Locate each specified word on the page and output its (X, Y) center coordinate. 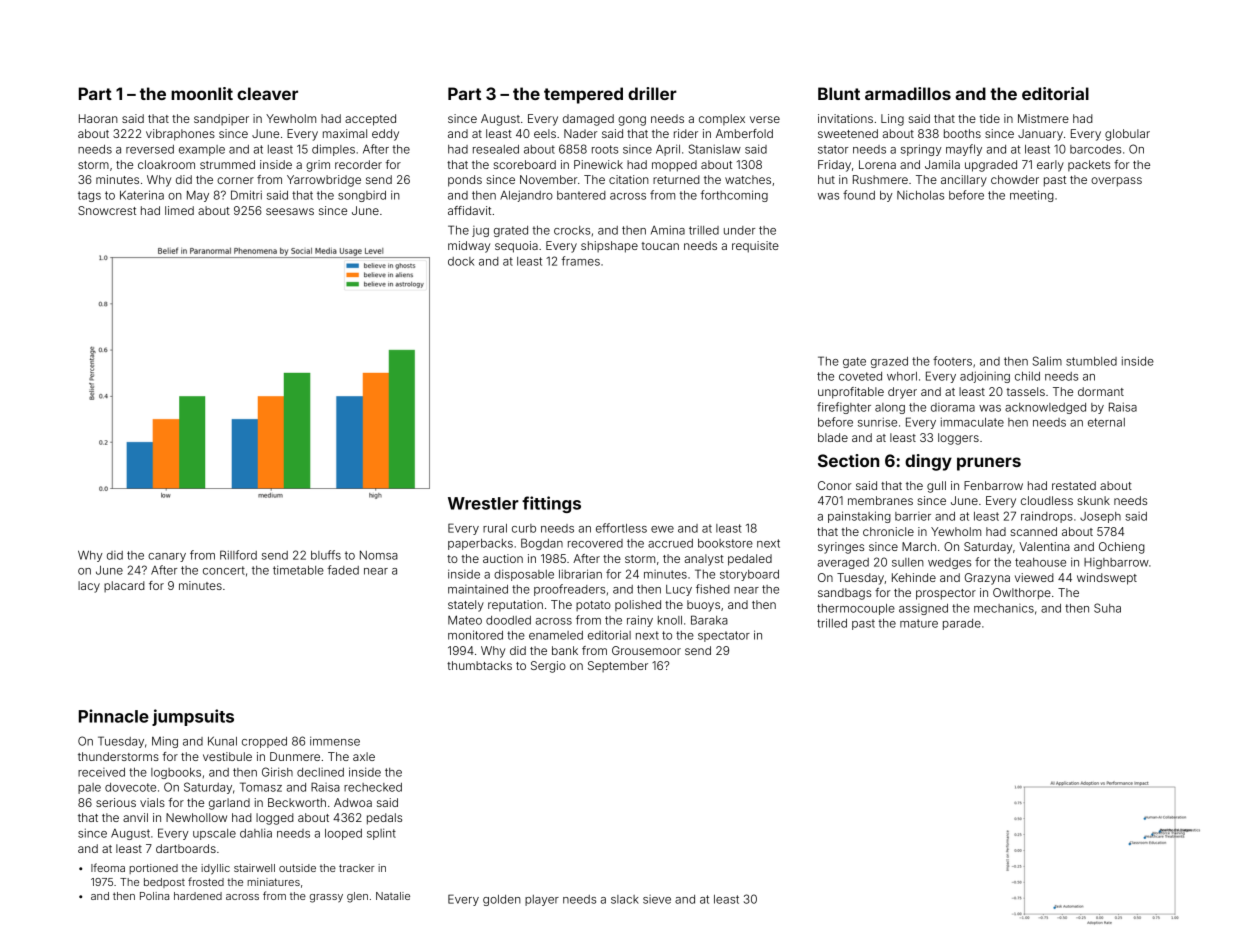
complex (722, 119)
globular (1127, 135)
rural (495, 528)
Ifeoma (108, 867)
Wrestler (483, 503)
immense (335, 741)
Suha (1107, 608)
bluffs (326, 555)
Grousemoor (646, 650)
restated (1074, 485)
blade (833, 437)
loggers (958, 439)
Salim (1047, 361)
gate (854, 362)
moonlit (202, 93)
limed (179, 210)
